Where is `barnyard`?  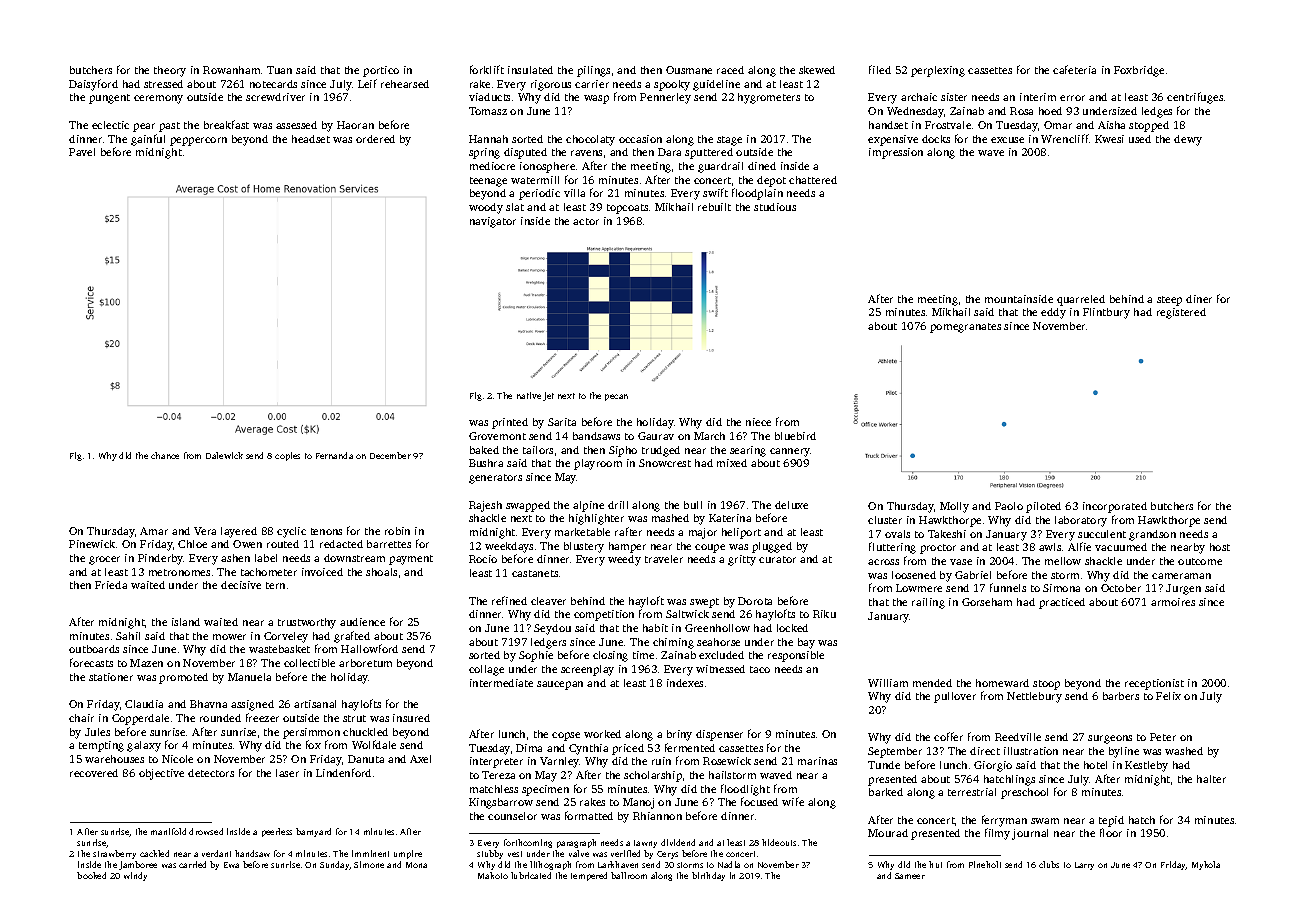
barnyard is located at coordinates (313, 832).
